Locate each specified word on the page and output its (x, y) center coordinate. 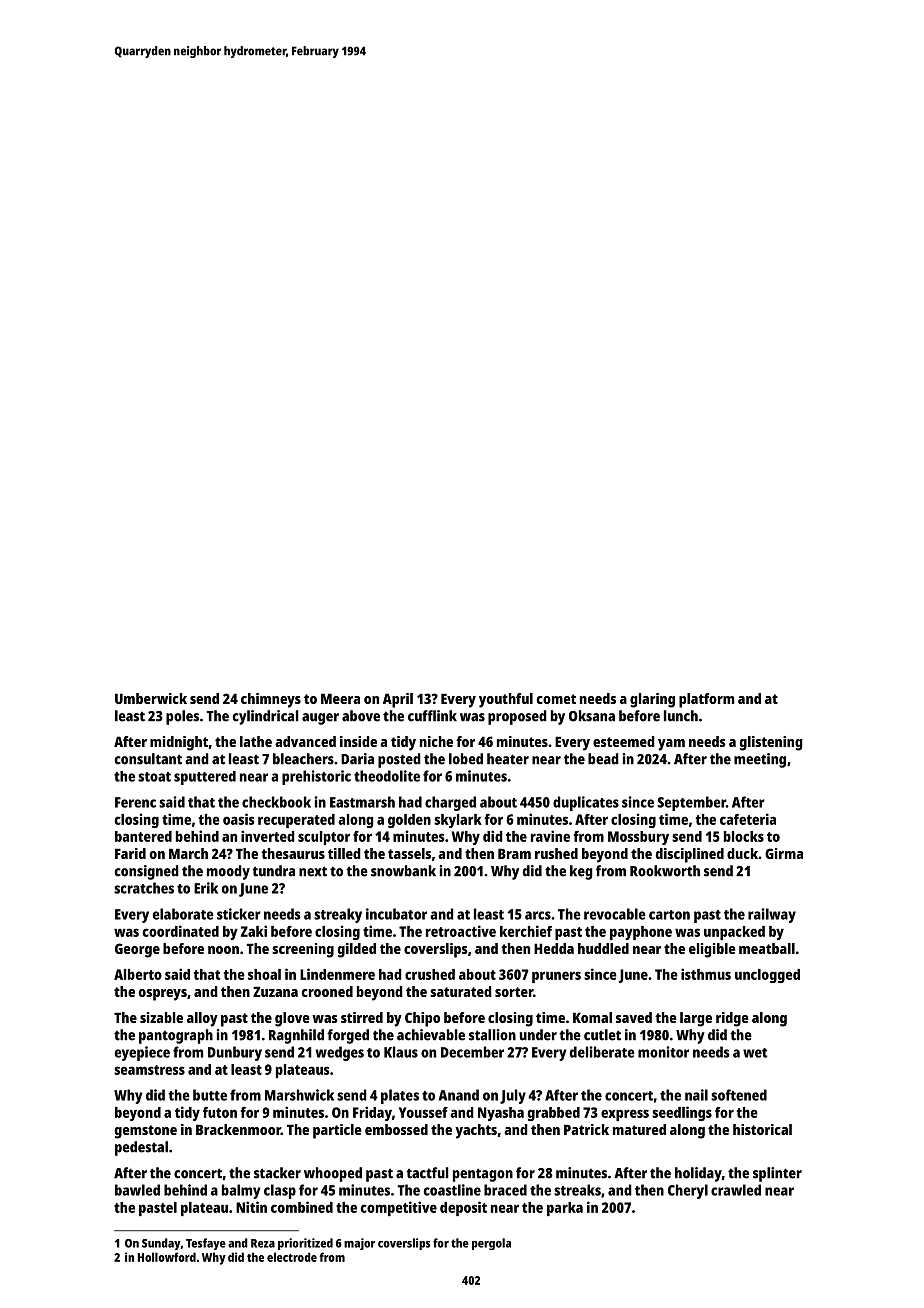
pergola (491, 1244)
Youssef (423, 1112)
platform (706, 700)
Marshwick (299, 1095)
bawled (137, 1190)
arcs (538, 915)
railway (772, 915)
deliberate (602, 1052)
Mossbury (638, 838)
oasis (238, 819)
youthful (506, 700)
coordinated (181, 931)
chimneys (271, 700)
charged (450, 803)
